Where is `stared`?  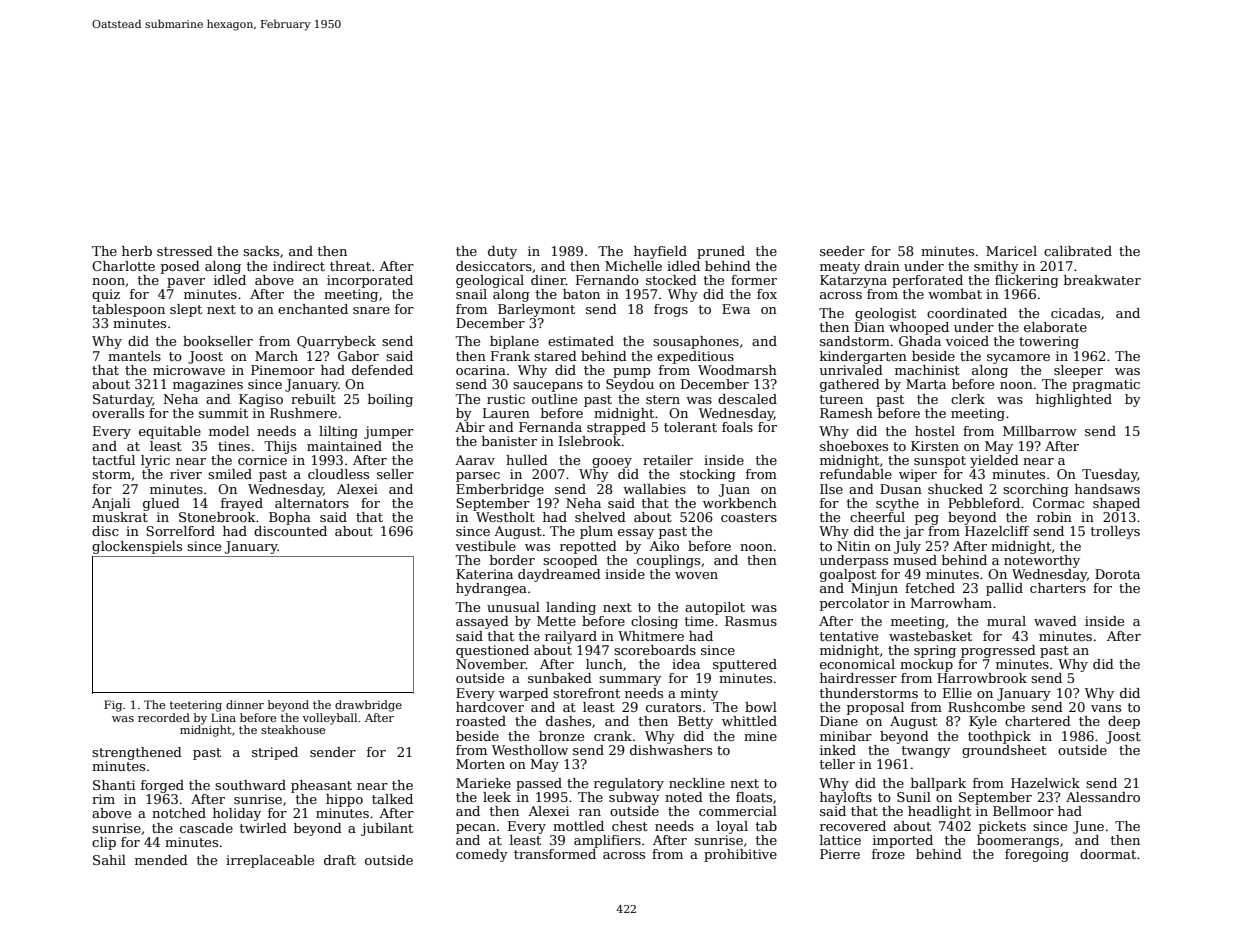 stared is located at coordinates (555, 356).
